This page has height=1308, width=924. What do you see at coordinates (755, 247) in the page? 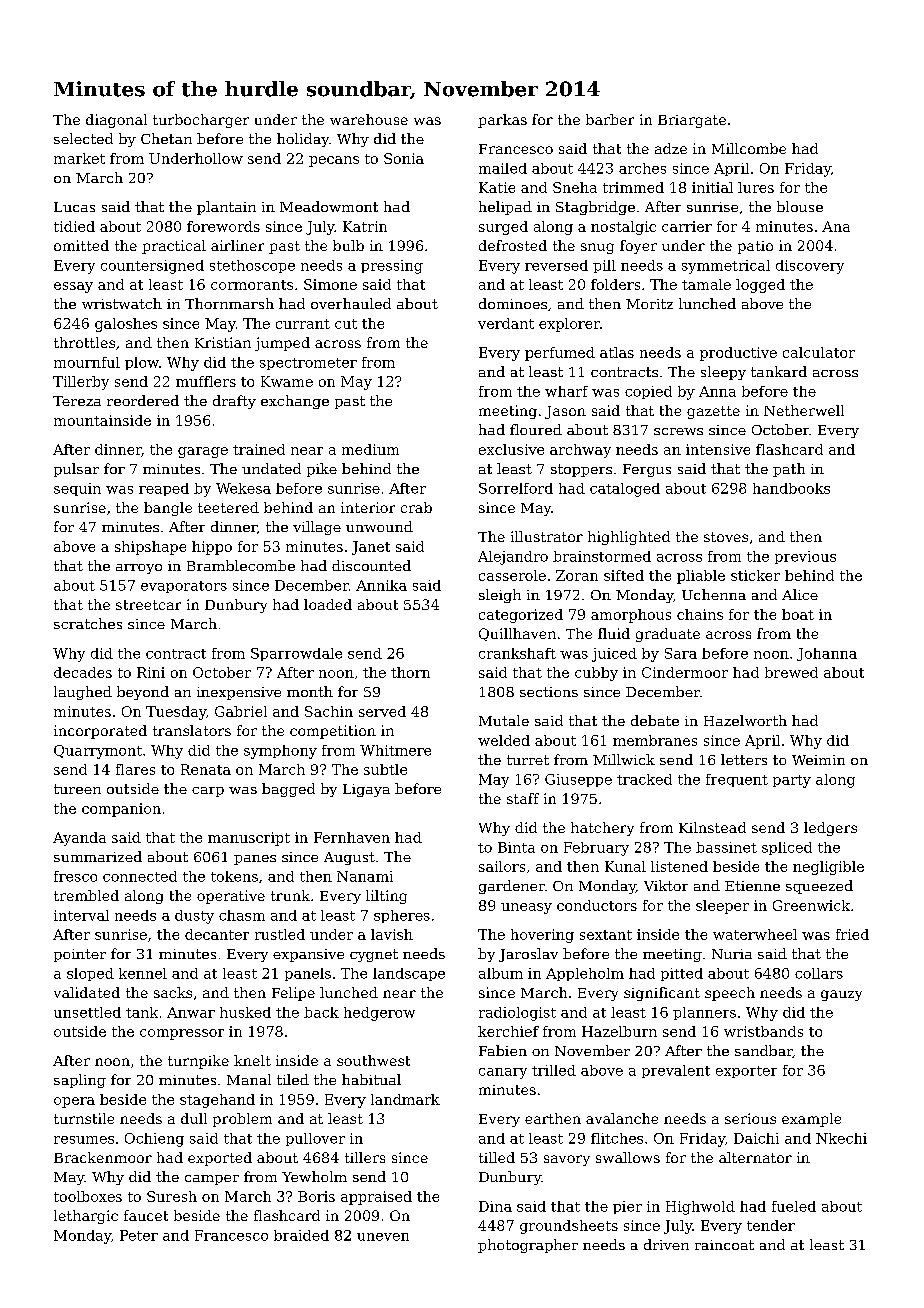
I see `patio` at bounding box center [755, 247].
